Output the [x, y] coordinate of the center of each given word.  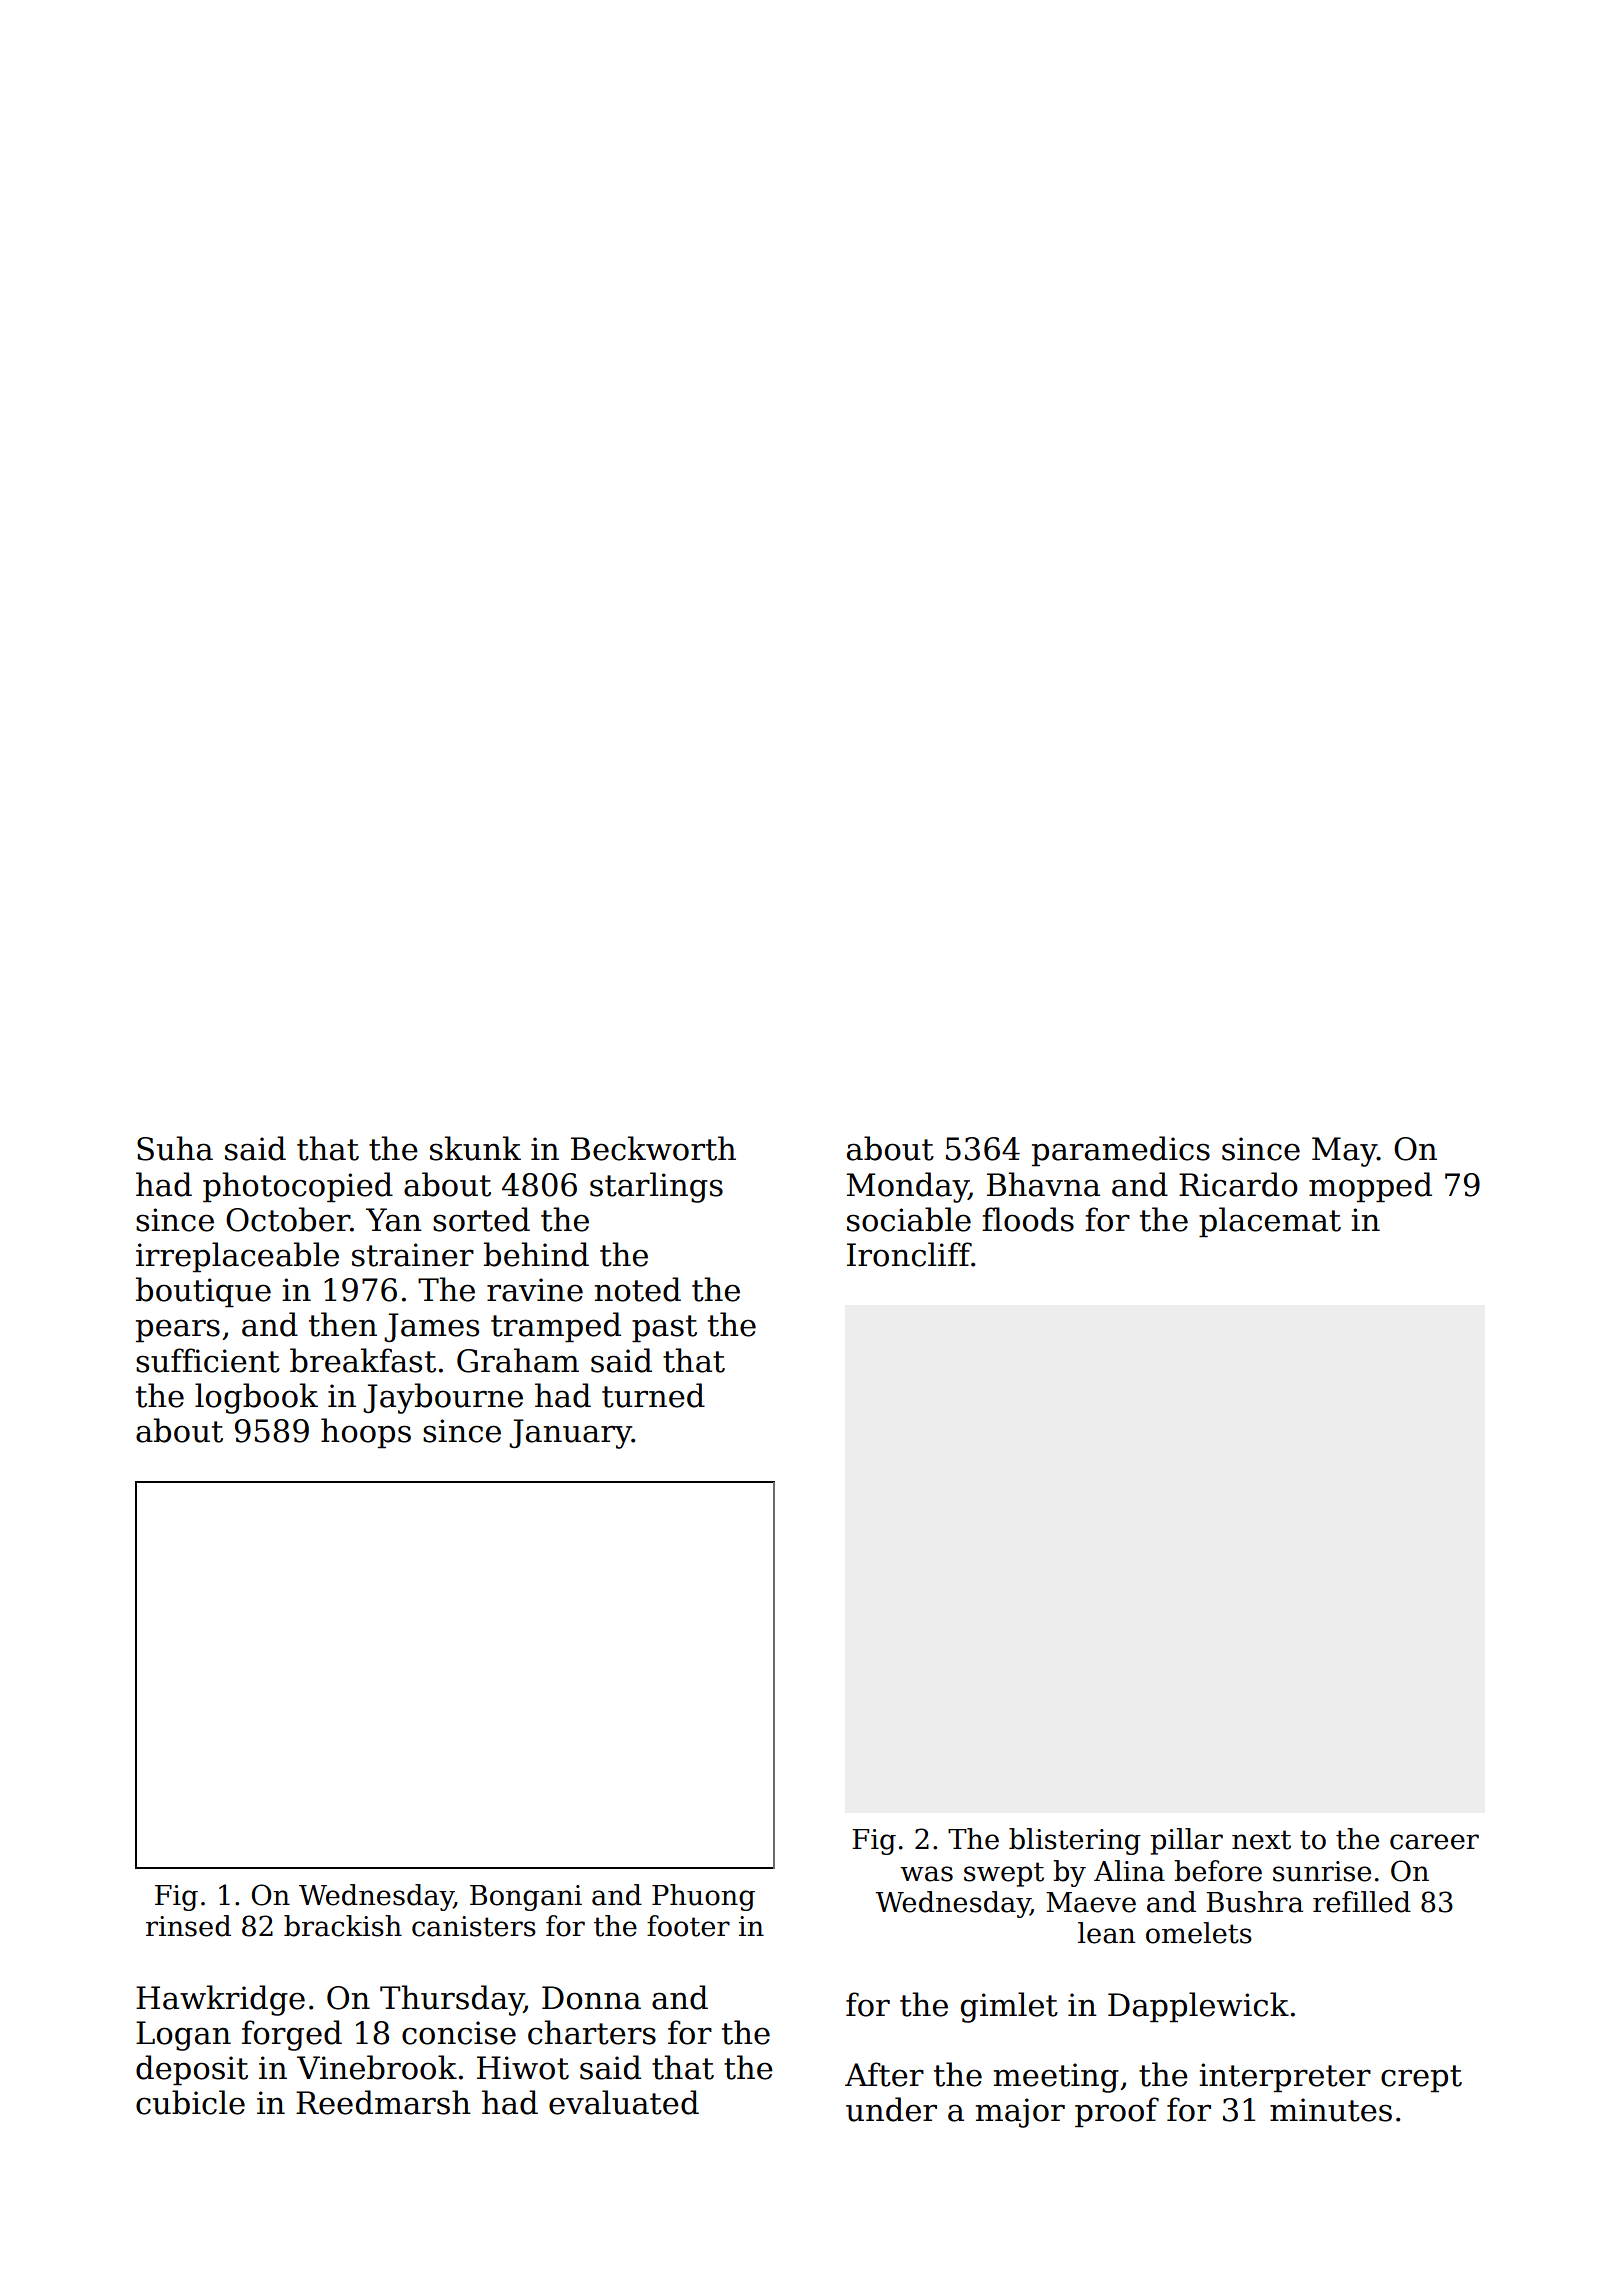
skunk [475, 1148]
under [891, 2109]
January [570, 1434]
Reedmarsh [383, 2102]
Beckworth [653, 1148]
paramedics [1121, 1151]
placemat [1270, 1222]
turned [653, 1395]
